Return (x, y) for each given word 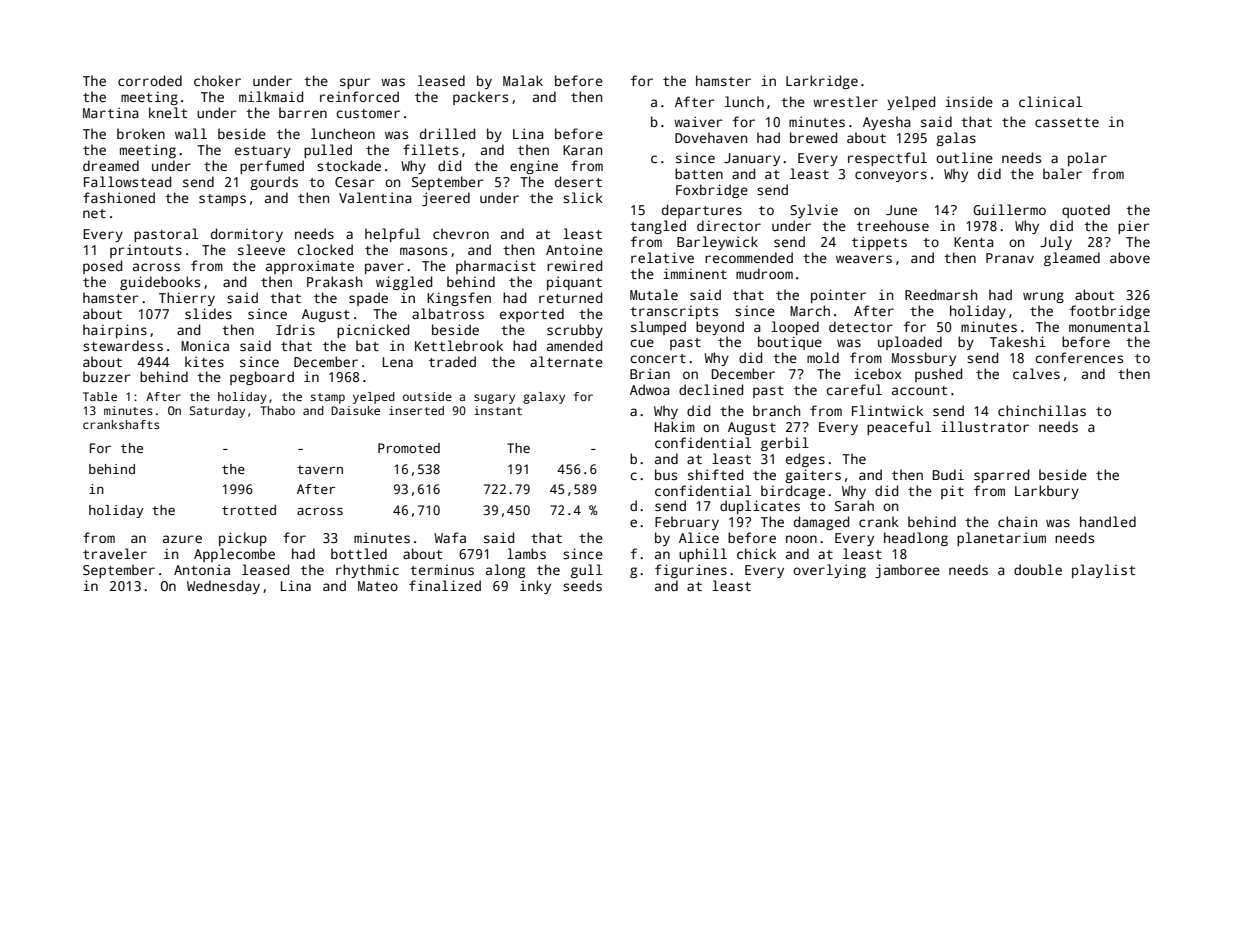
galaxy (544, 398)
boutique (790, 343)
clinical (1050, 101)
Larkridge (822, 82)
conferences (1079, 357)
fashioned (119, 197)
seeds (582, 585)
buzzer (107, 376)
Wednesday (223, 587)
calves (1036, 373)
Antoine (574, 249)
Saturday (217, 412)
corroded (150, 80)
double (1038, 569)
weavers (864, 259)
